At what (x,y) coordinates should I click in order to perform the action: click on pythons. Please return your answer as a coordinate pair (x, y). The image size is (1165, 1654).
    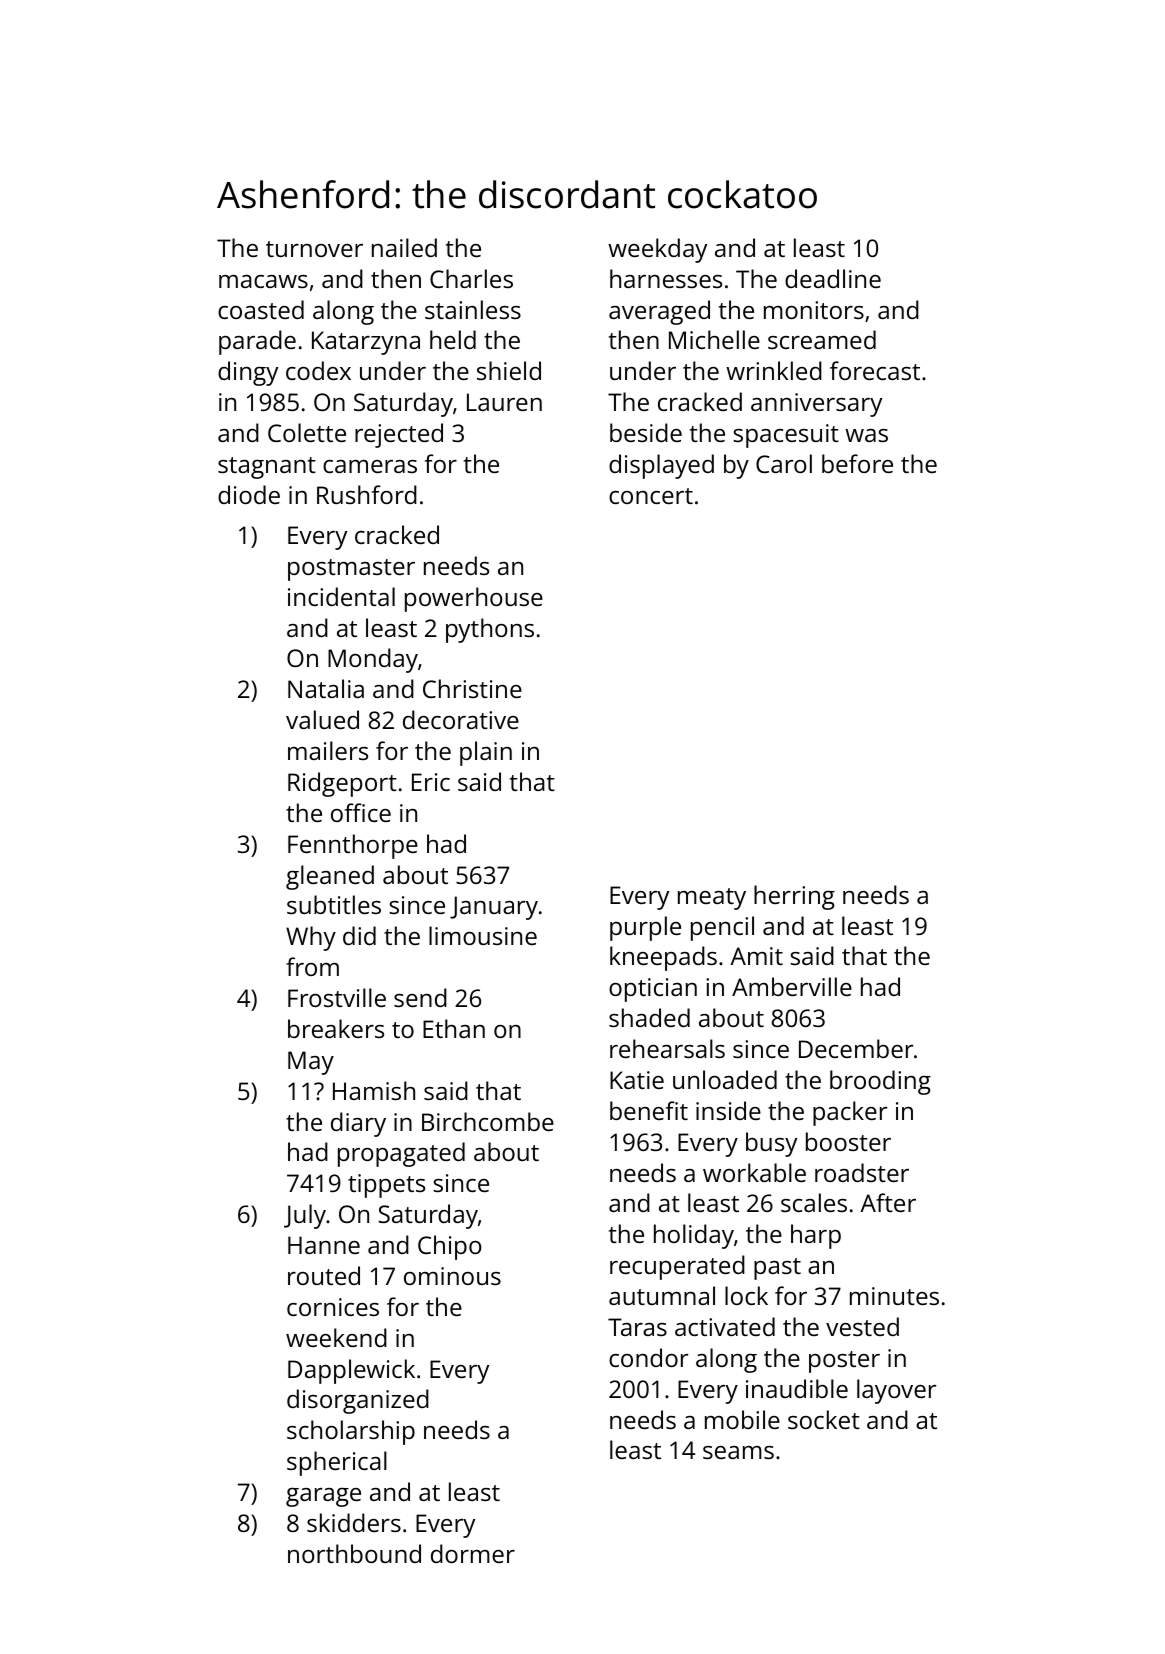
    Looking at the image, I should click on (490, 630).
